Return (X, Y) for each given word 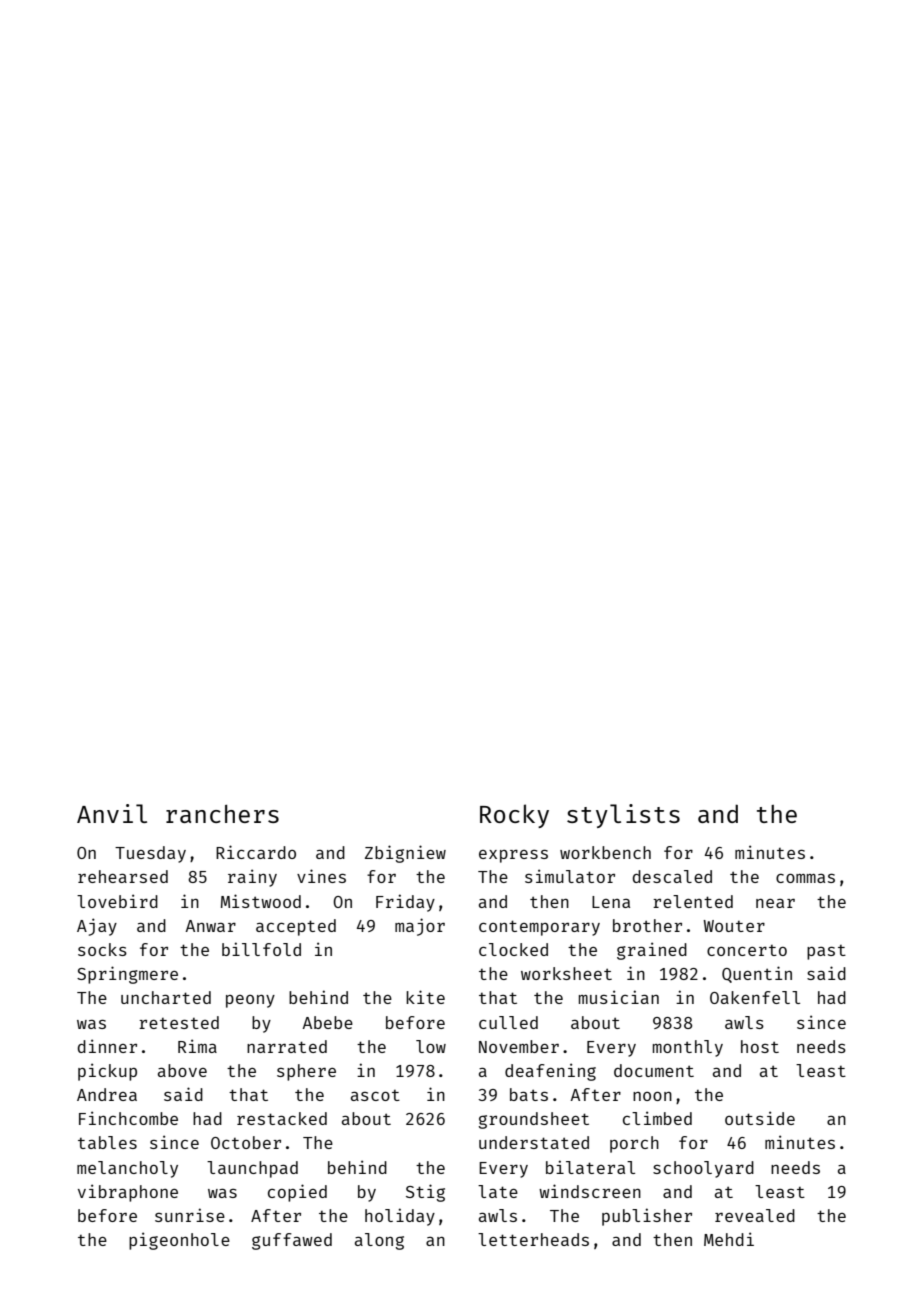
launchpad (252, 1169)
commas (805, 878)
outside (760, 1118)
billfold (261, 949)
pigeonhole (179, 1241)
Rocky (514, 816)
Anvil (112, 813)
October (246, 1142)
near (775, 903)
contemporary (539, 928)
